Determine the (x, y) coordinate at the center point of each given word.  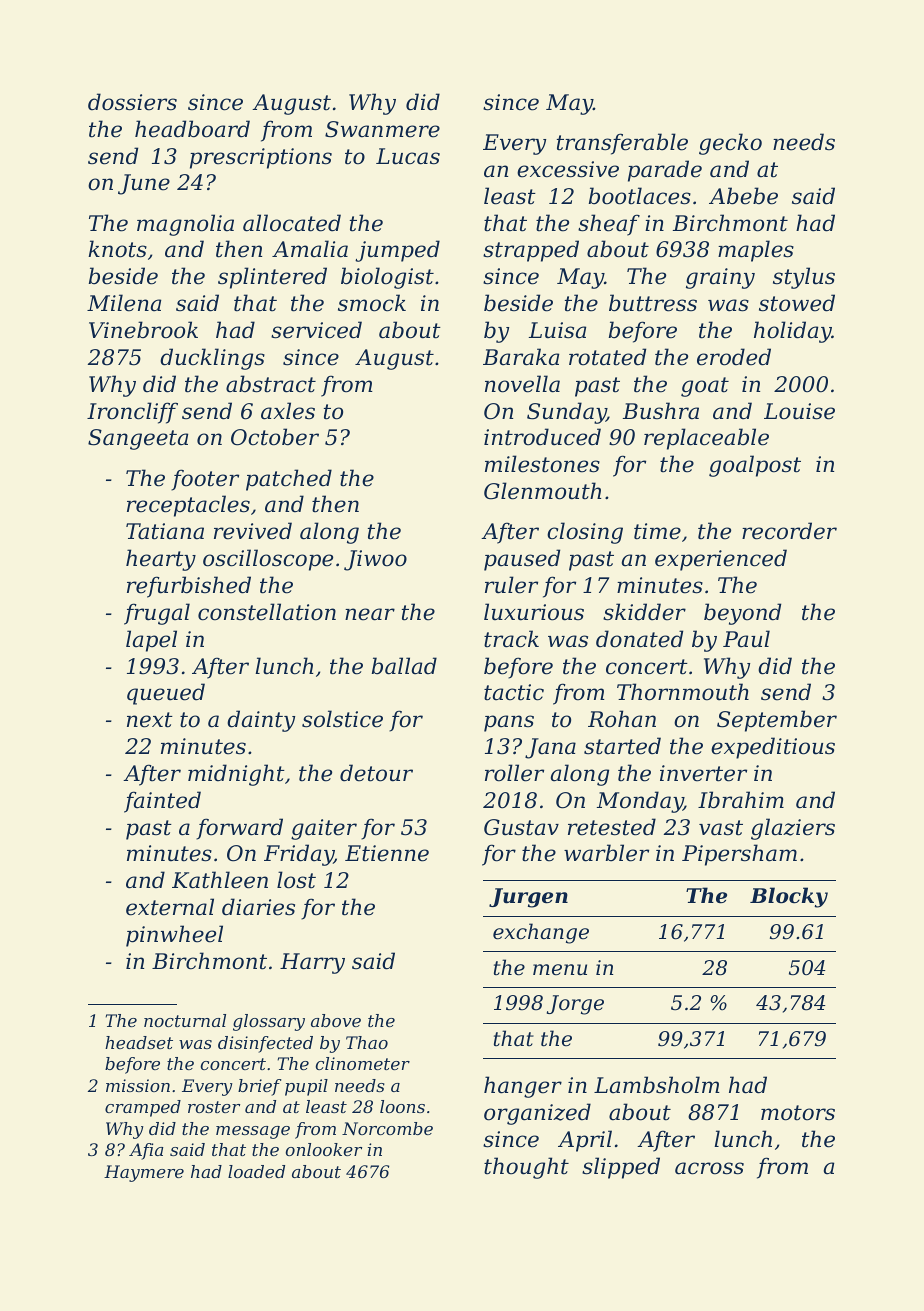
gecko (730, 144)
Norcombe (387, 1128)
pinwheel (174, 936)
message (253, 1132)
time (657, 531)
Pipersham (739, 855)
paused (522, 560)
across (709, 1168)
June (144, 184)
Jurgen (528, 898)
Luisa (557, 330)
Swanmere (382, 129)
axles (288, 411)
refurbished (189, 587)
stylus (804, 278)
